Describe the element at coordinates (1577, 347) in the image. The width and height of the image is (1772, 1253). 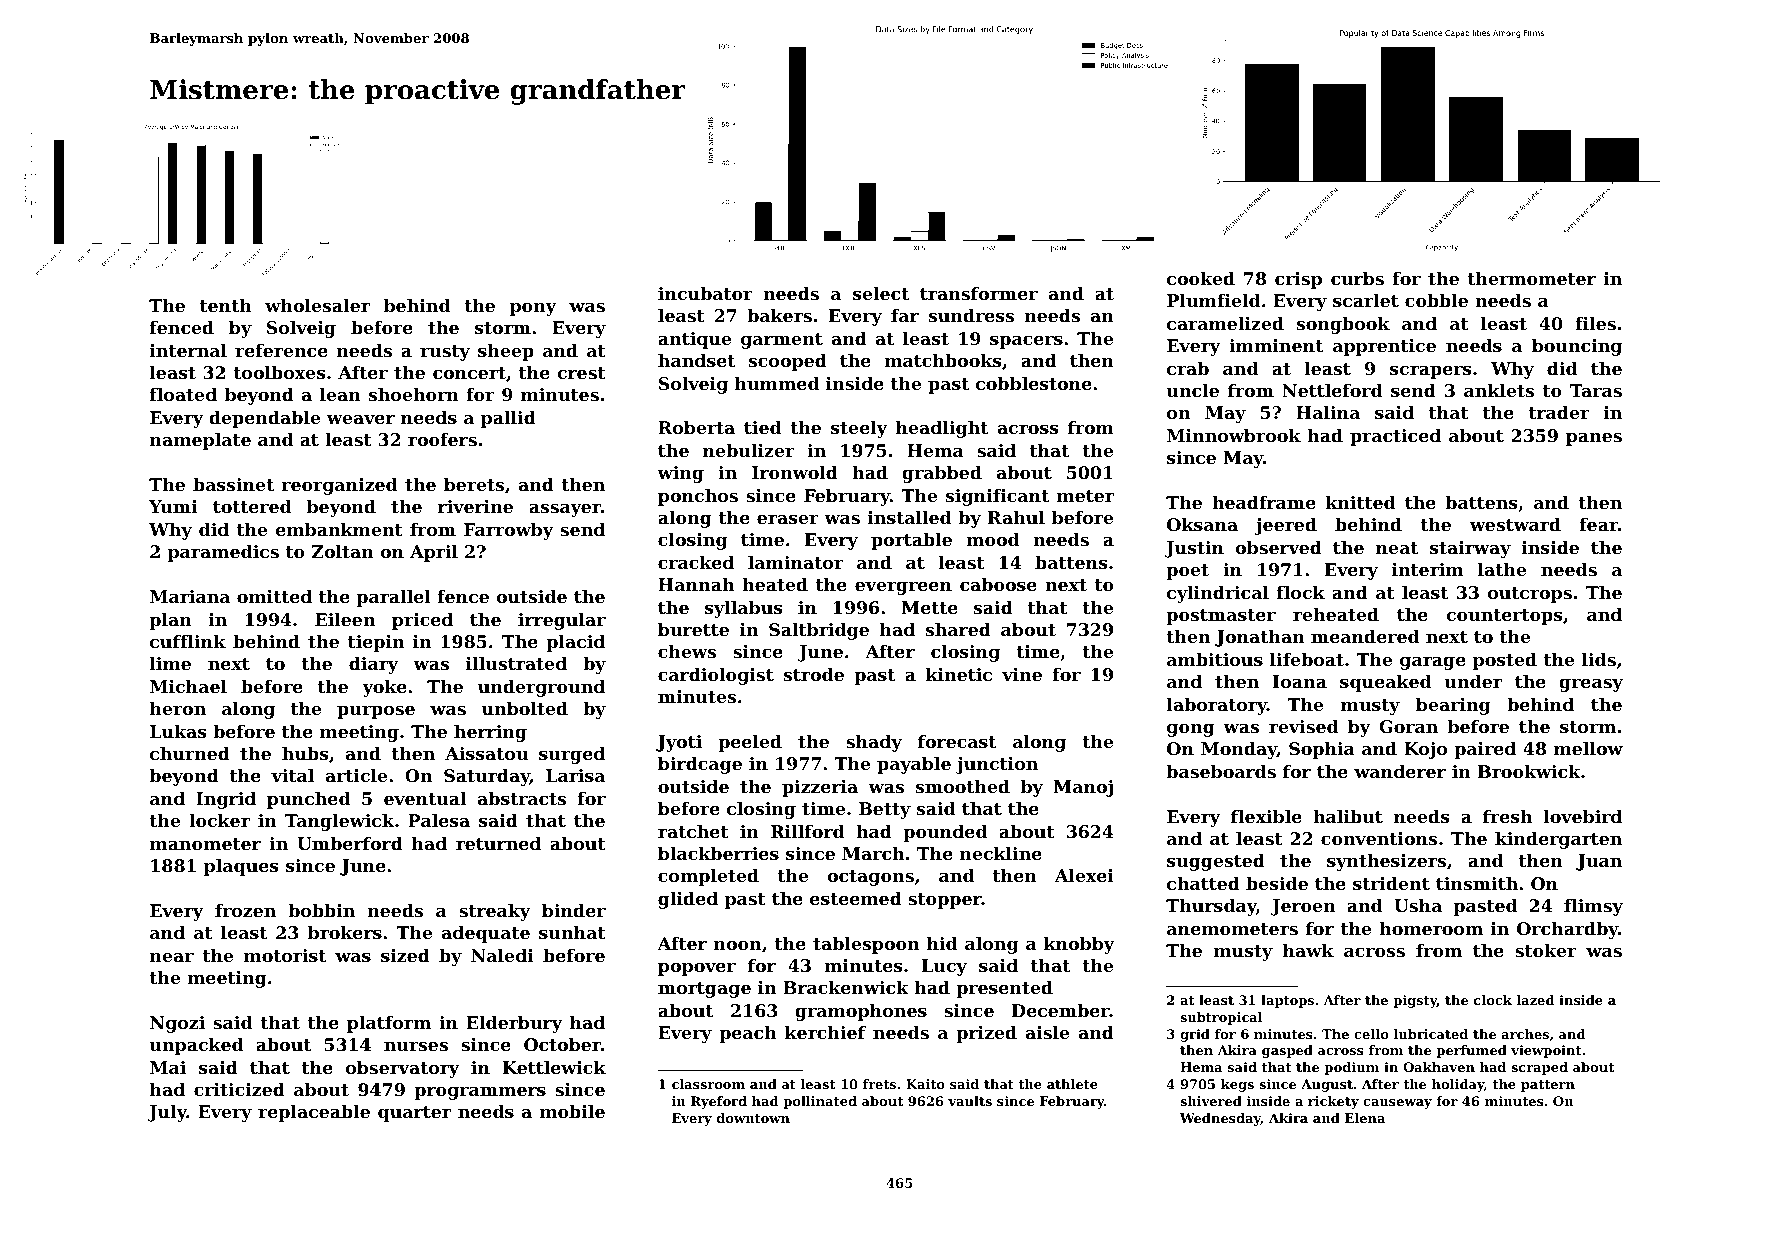
I see `bouncing` at that location.
